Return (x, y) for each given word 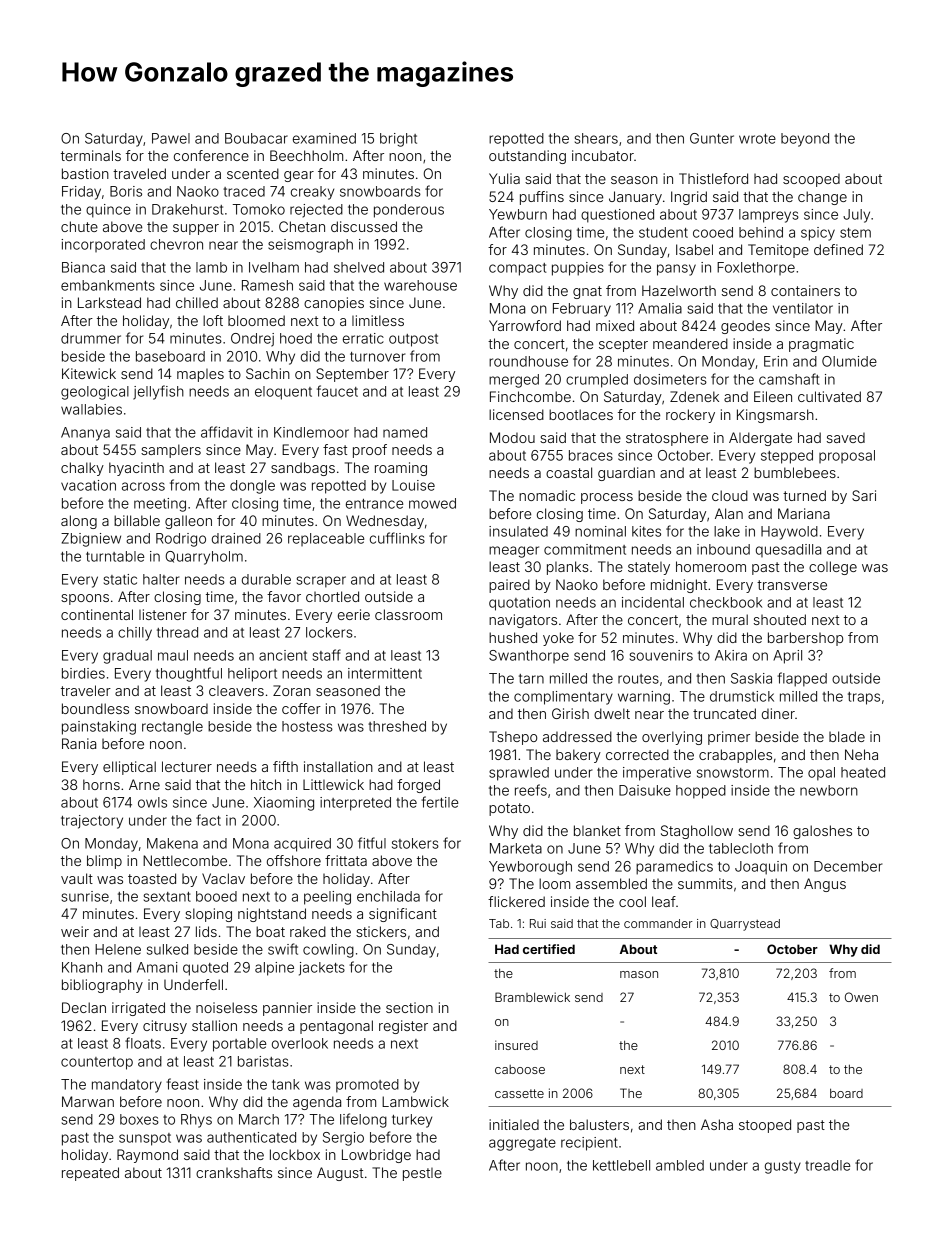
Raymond (147, 1156)
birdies (83, 673)
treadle (827, 1165)
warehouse (420, 285)
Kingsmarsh (775, 416)
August (340, 1174)
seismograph (310, 246)
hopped (701, 792)
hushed (513, 637)
